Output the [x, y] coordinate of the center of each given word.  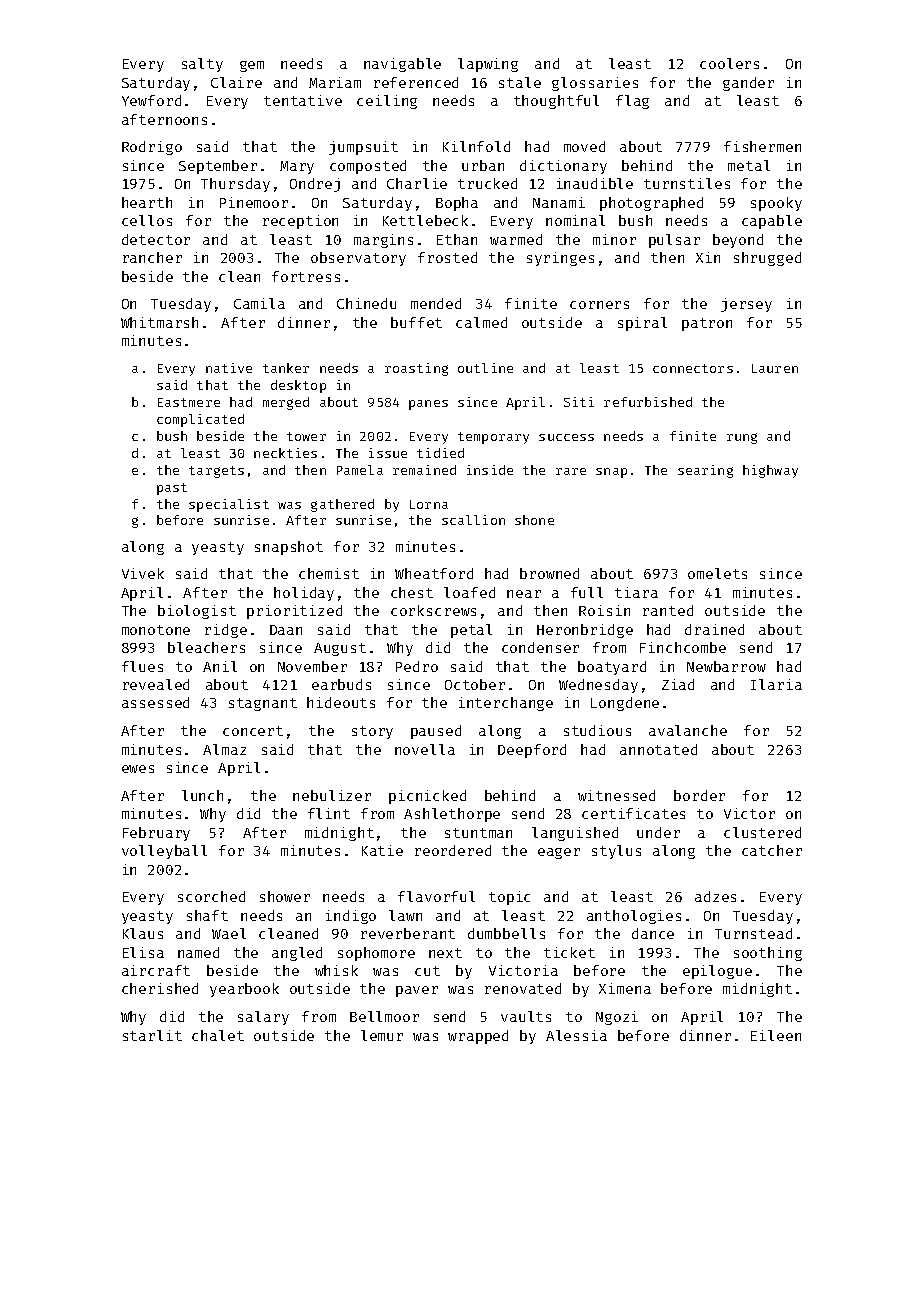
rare [571, 471]
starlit [152, 1035]
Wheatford [434, 573]
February [156, 834]
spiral [642, 324]
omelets [717, 573]
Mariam [335, 82]
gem [252, 66]
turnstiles [687, 183]
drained [714, 629]
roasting [416, 369]
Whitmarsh [159, 322]
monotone [156, 630]
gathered [342, 505]
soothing [768, 954]
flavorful [436, 896]
